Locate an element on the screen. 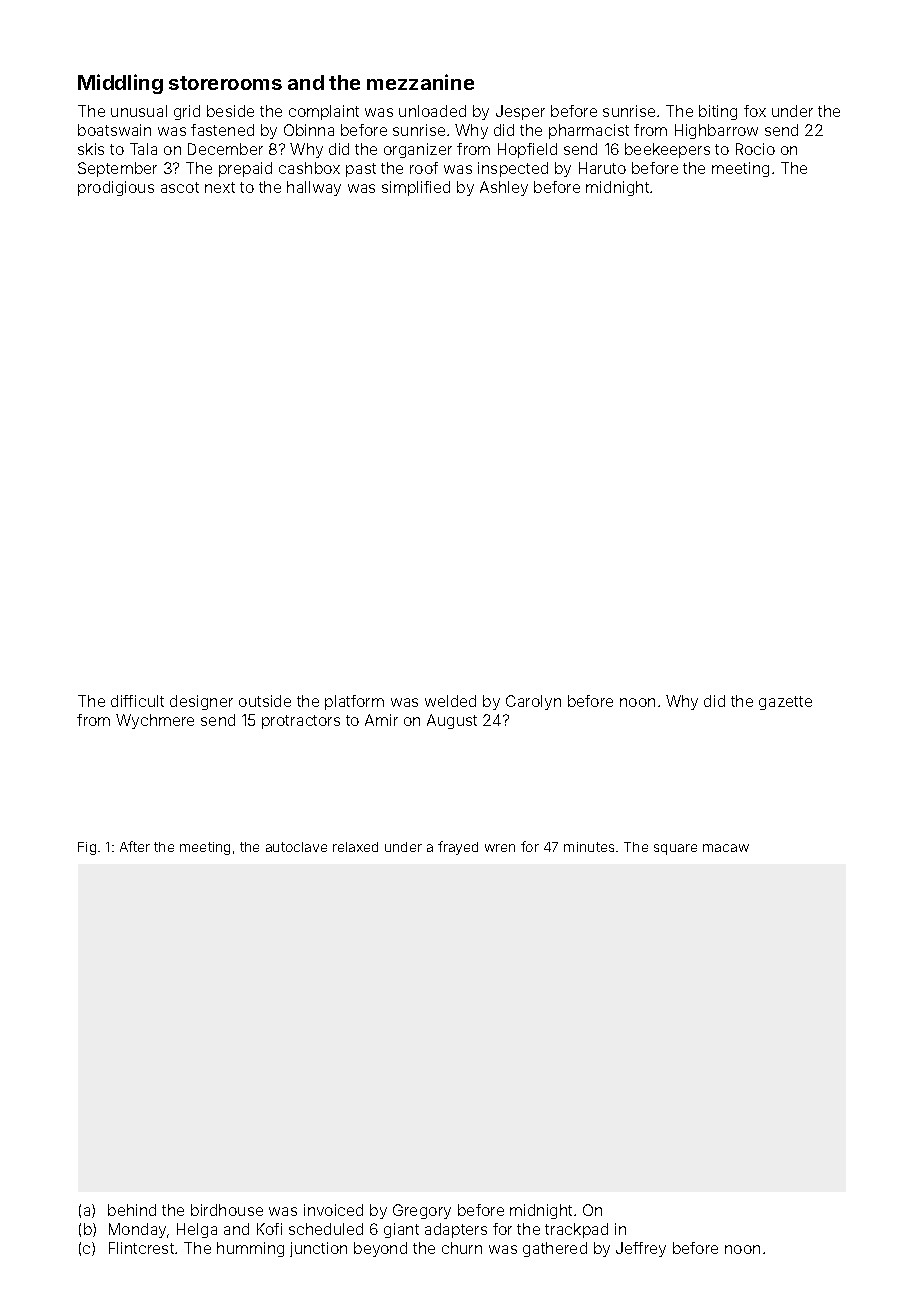  behind is located at coordinates (132, 1210).
